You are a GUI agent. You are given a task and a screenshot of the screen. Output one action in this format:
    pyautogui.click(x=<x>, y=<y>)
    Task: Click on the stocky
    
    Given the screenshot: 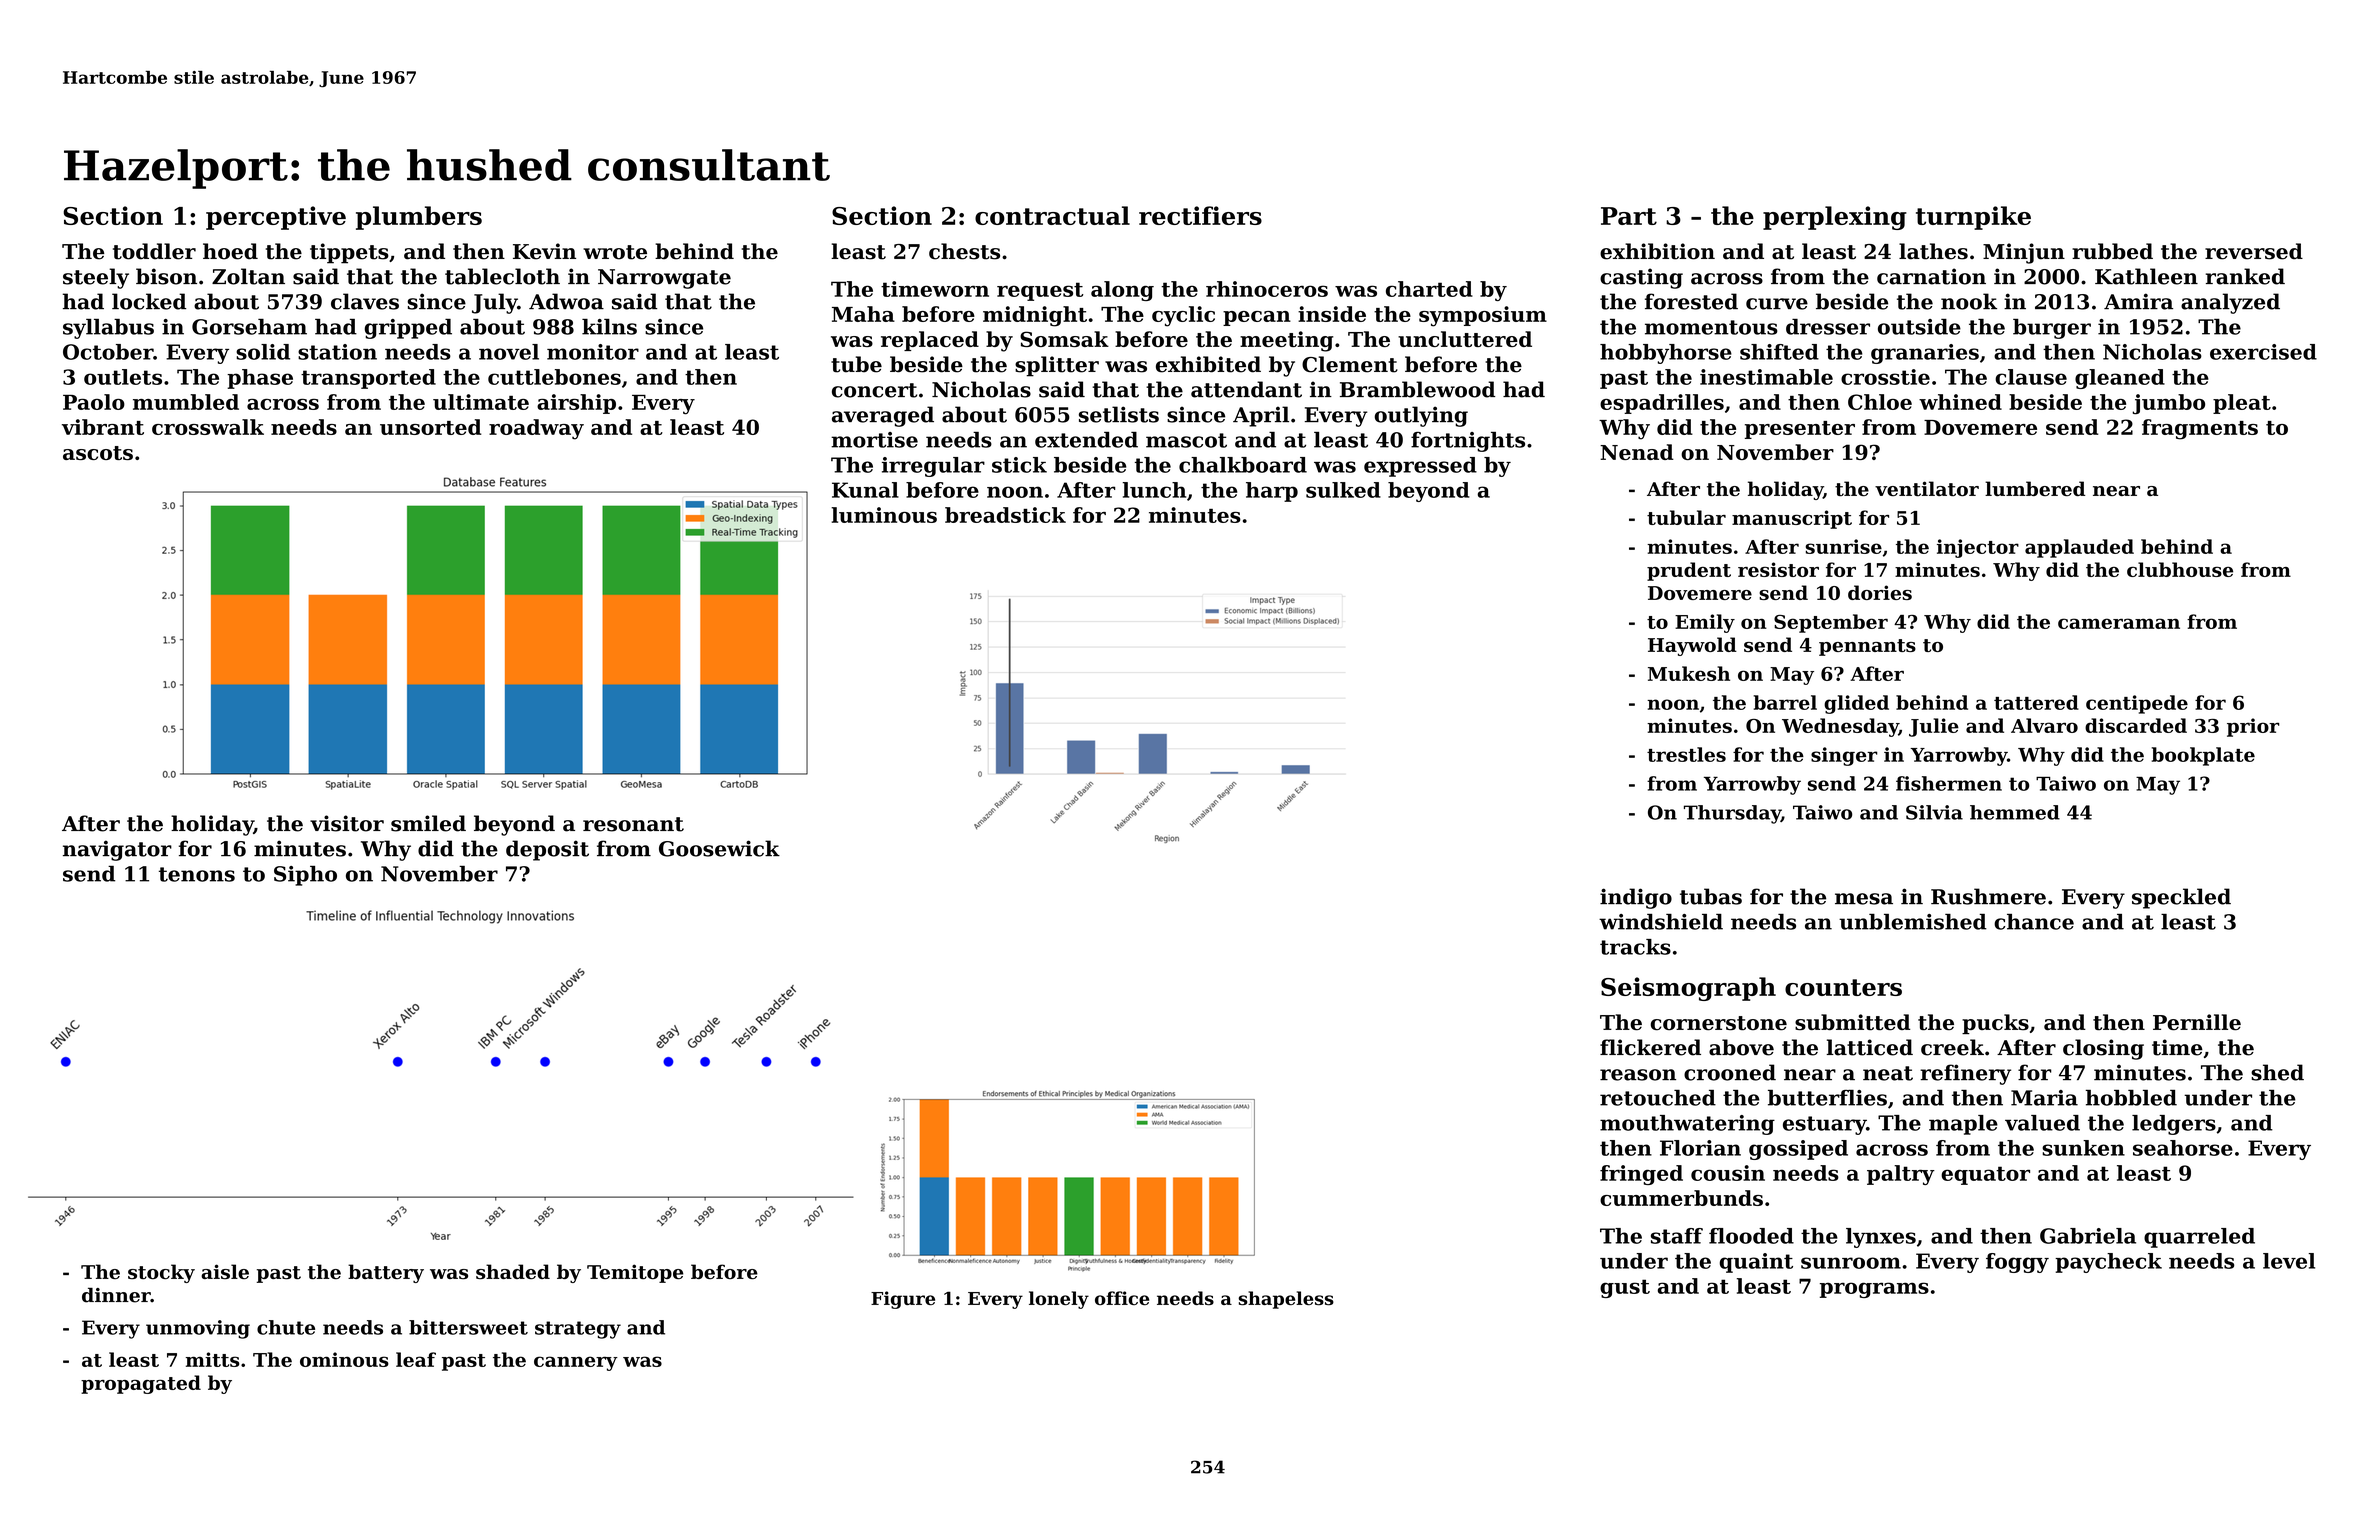 What is the action you would take?
    pyautogui.click(x=161, y=1273)
